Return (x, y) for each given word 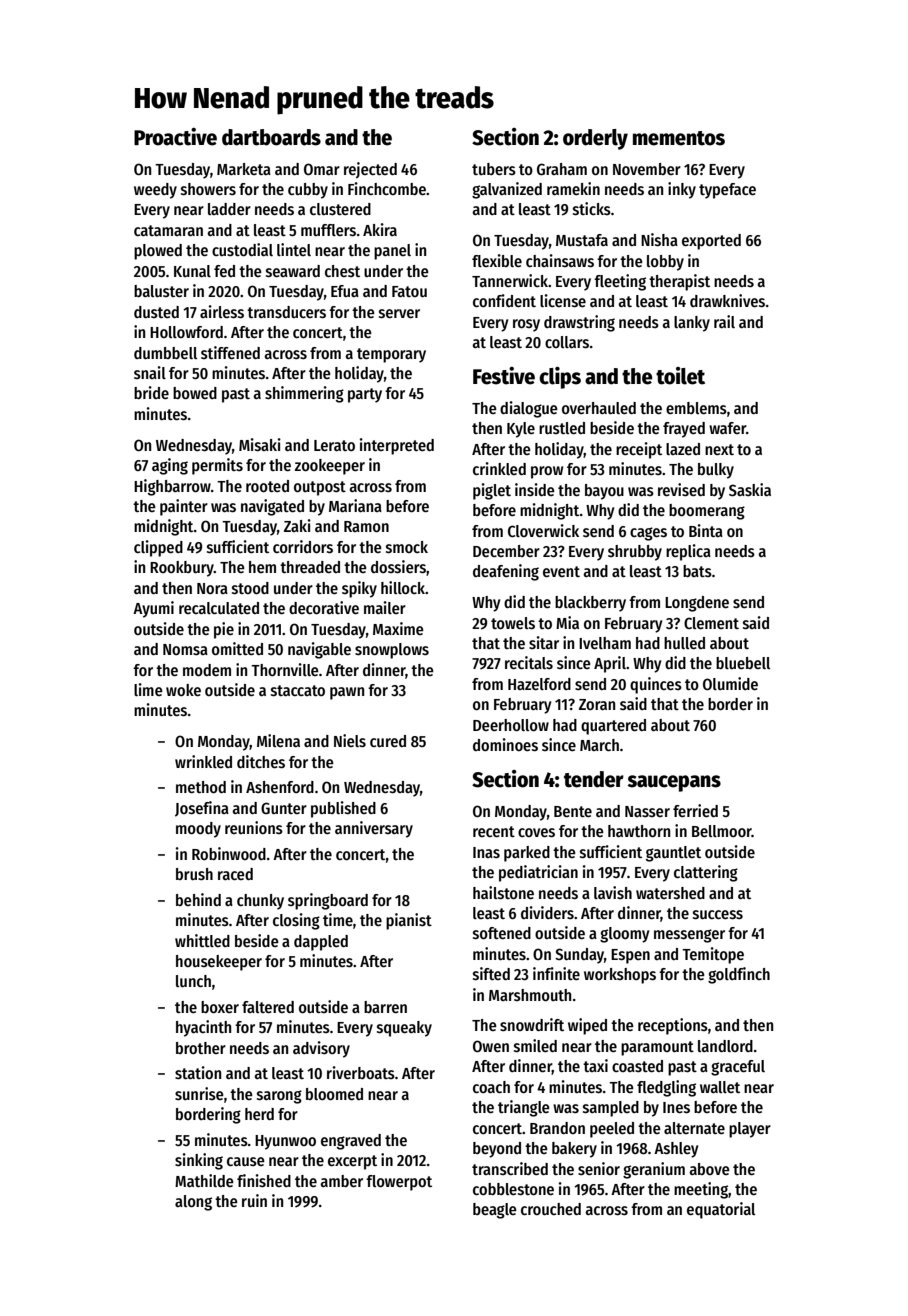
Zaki (297, 525)
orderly (595, 139)
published (343, 809)
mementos (679, 138)
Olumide (730, 683)
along (193, 1203)
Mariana (355, 505)
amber (341, 1181)
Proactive (175, 137)
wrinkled (203, 761)
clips (560, 378)
